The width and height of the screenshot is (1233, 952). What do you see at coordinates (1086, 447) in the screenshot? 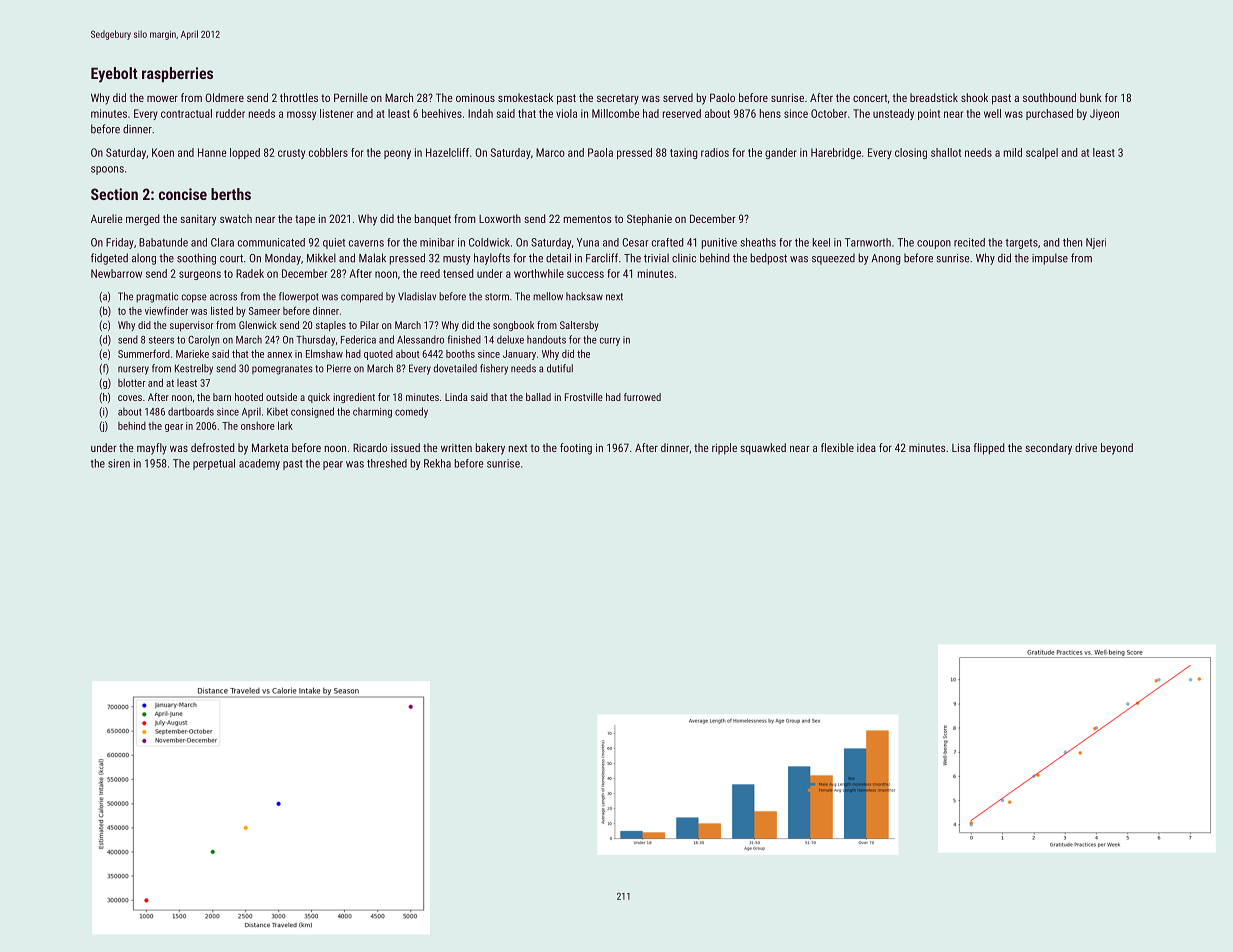
I see `drive` at bounding box center [1086, 447].
